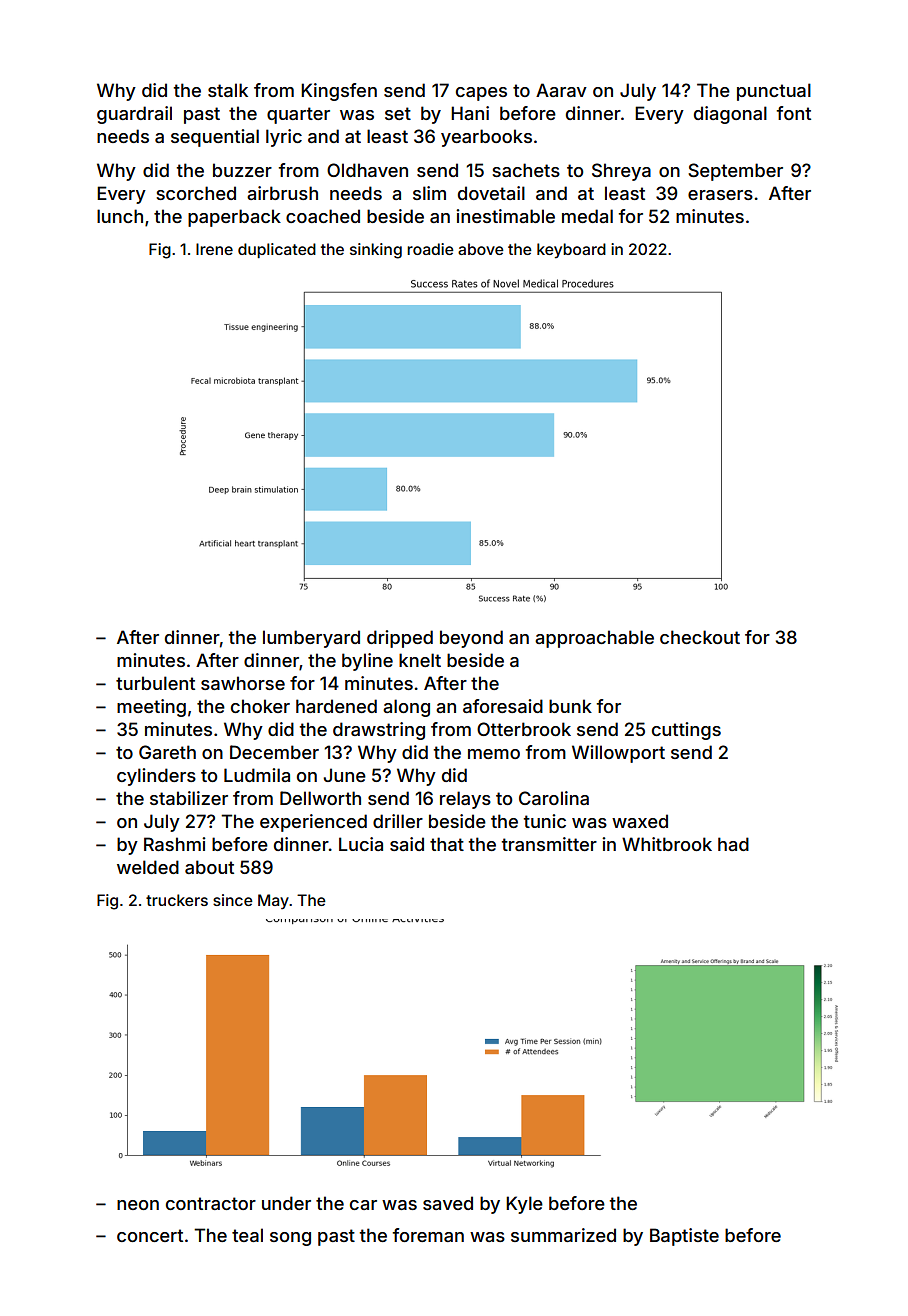 This screenshot has height=1316, width=908. I want to click on driller, so click(398, 821).
